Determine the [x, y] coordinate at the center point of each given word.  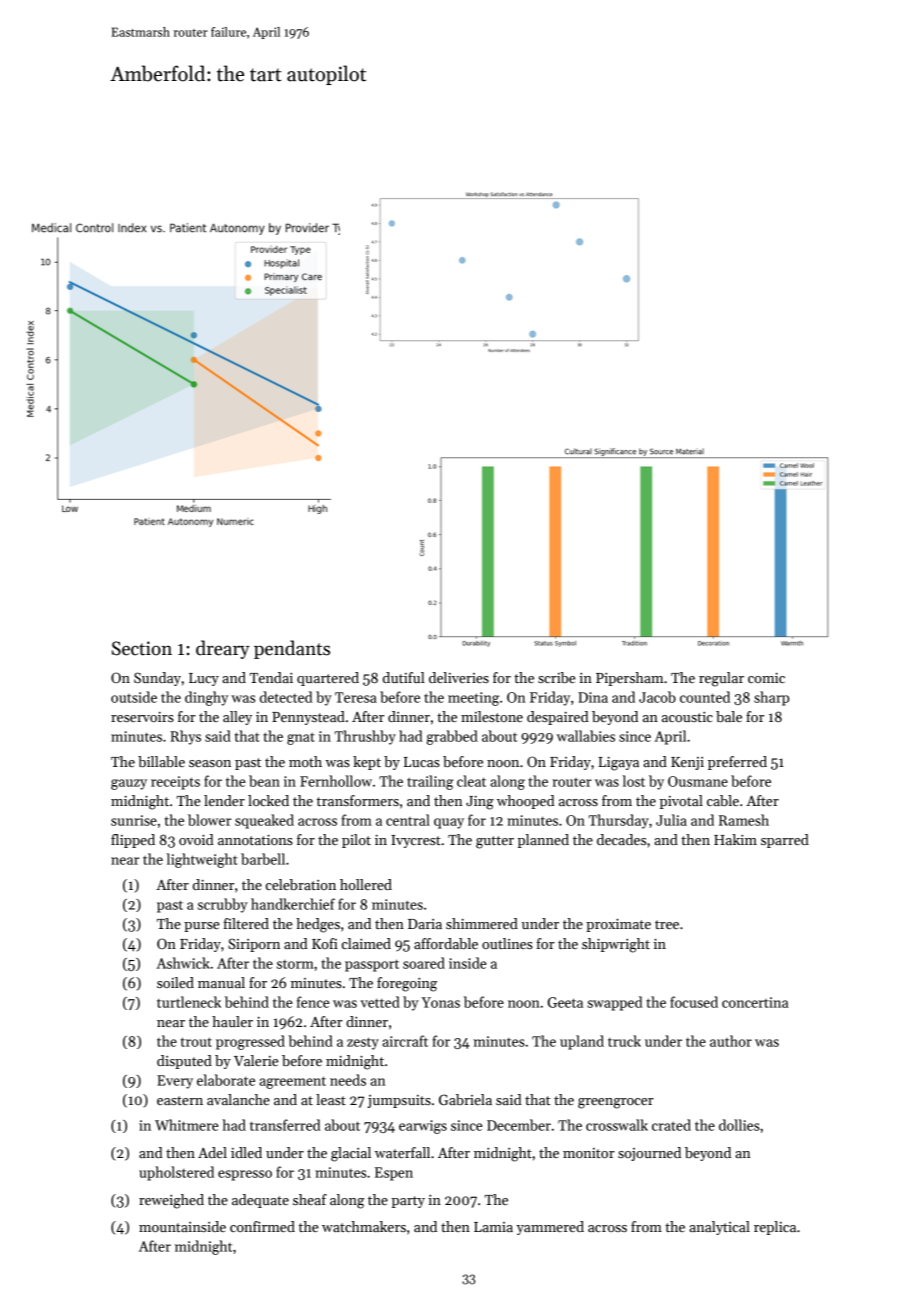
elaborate [226, 1080]
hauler [232, 1021]
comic [766, 678]
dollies [739, 1125]
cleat [471, 781]
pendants [292, 649]
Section [142, 648]
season [210, 763]
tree [667, 924]
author [731, 1041]
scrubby [223, 905]
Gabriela [465, 1099]
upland [582, 1042]
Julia [671, 820]
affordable [446, 943]
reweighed [171, 1201]
